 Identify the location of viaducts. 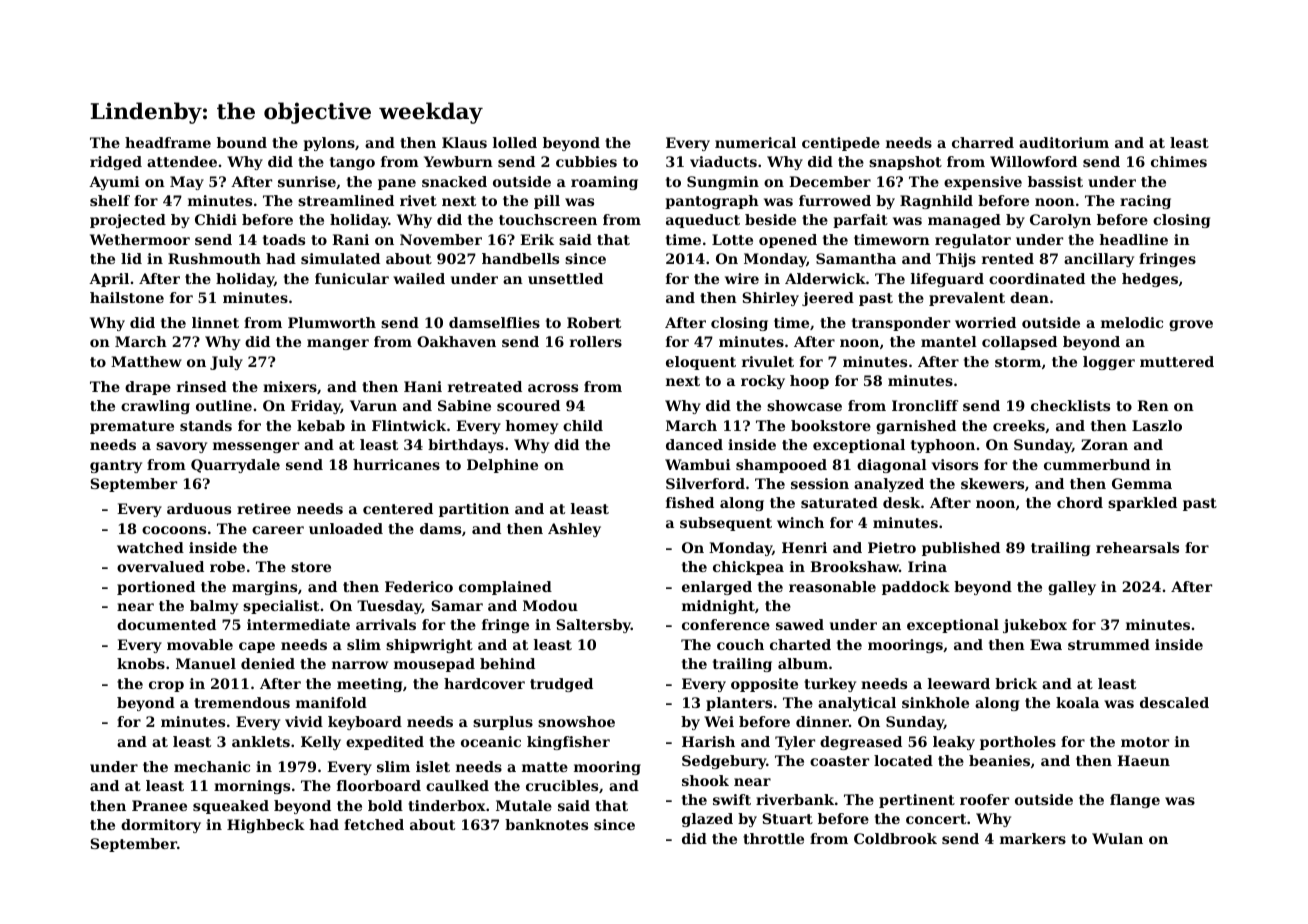
(723, 161).
